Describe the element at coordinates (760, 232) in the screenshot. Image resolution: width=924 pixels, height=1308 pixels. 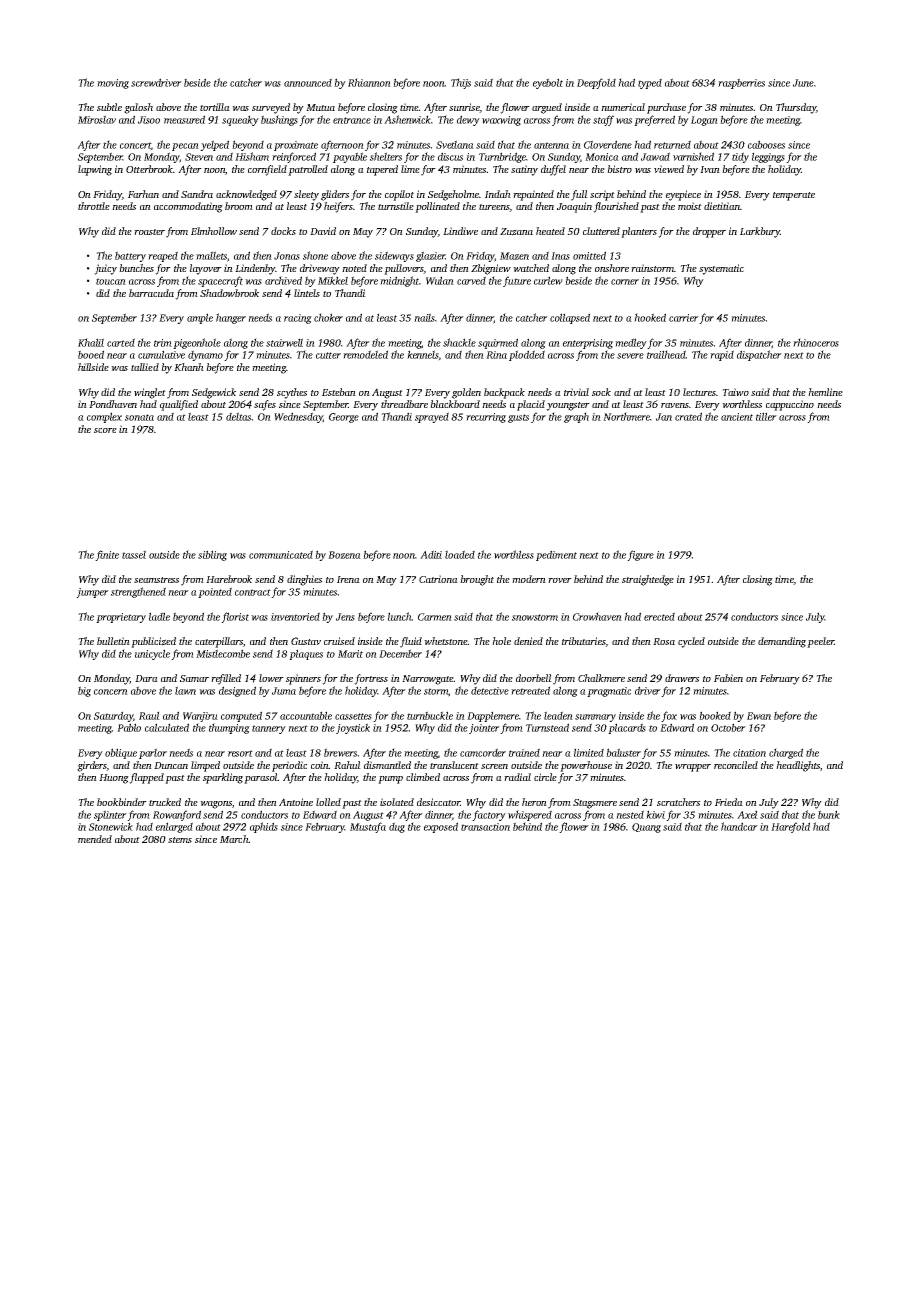
I see `Larkbury` at that location.
